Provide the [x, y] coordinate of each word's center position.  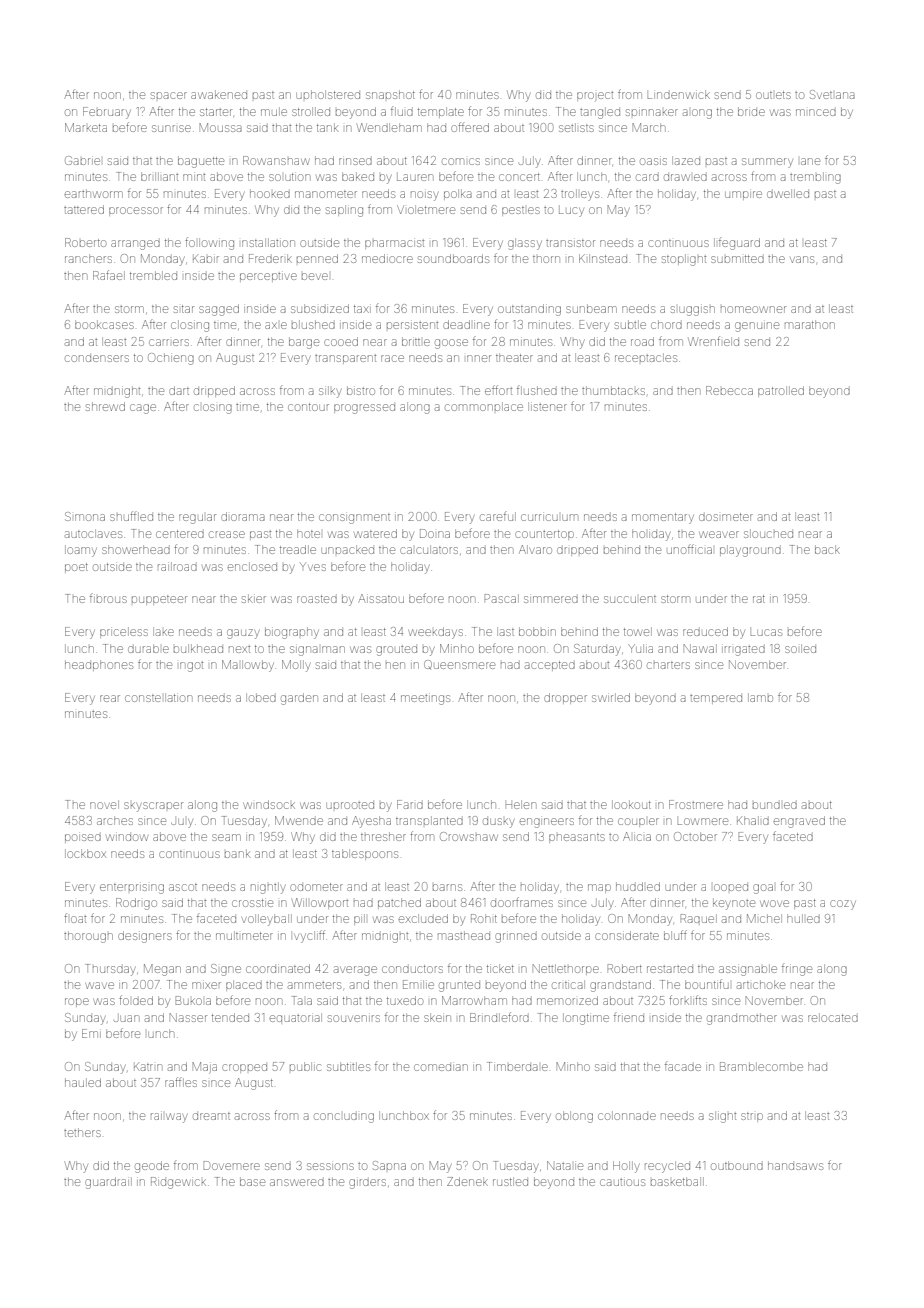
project [595, 96]
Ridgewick [178, 1183]
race [392, 358]
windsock [269, 804]
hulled [803, 918]
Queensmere [459, 664]
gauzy [243, 634]
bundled [775, 805]
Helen [521, 804]
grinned [516, 938]
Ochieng [171, 359]
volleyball [267, 920]
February [107, 113]
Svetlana [832, 94]
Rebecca [729, 390]
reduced [705, 631]
